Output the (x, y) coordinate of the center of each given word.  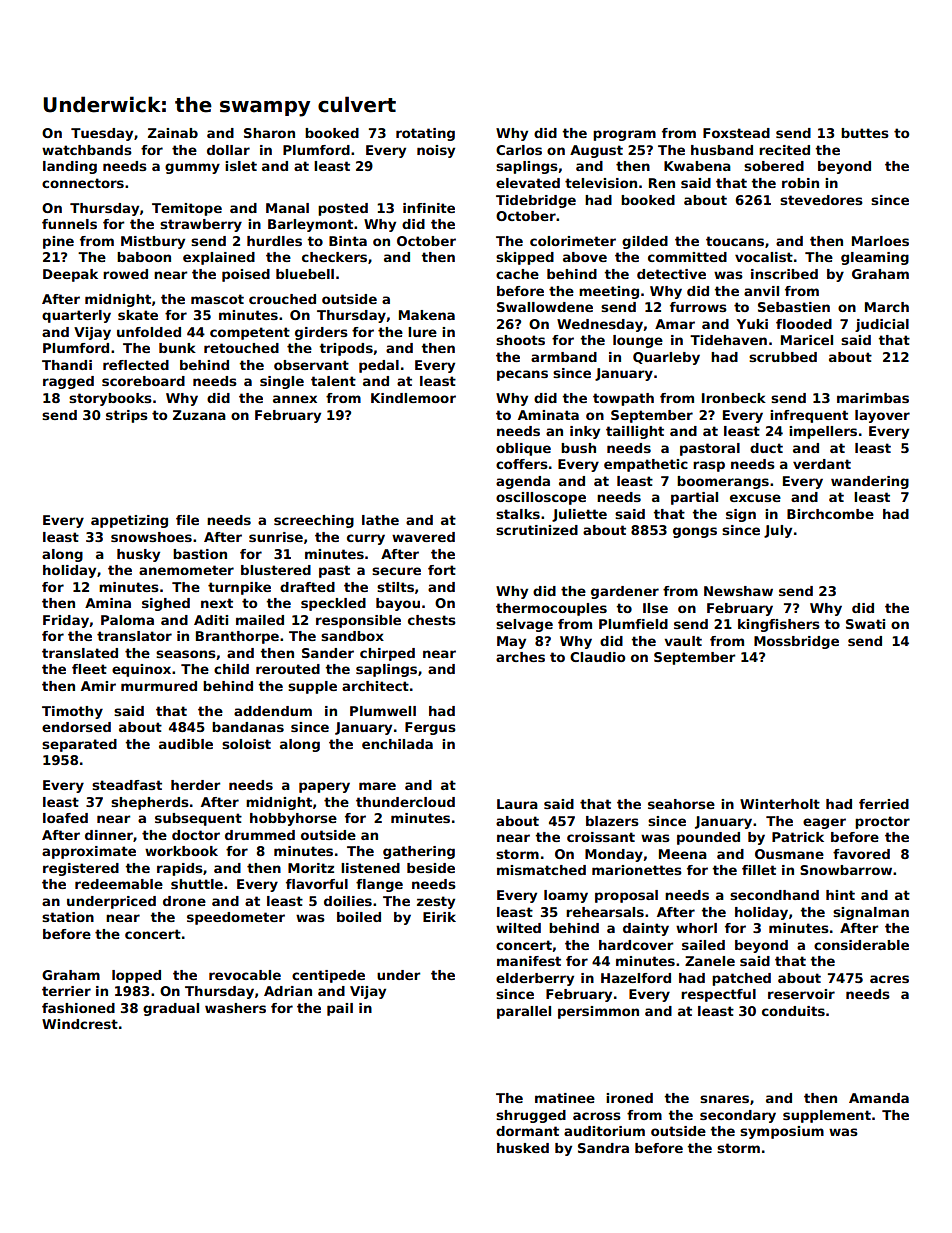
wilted (518, 928)
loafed (65, 818)
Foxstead (736, 133)
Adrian (288, 991)
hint (840, 895)
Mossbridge (796, 642)
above (585, 257)
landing (70, 167)
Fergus (430, 728)
